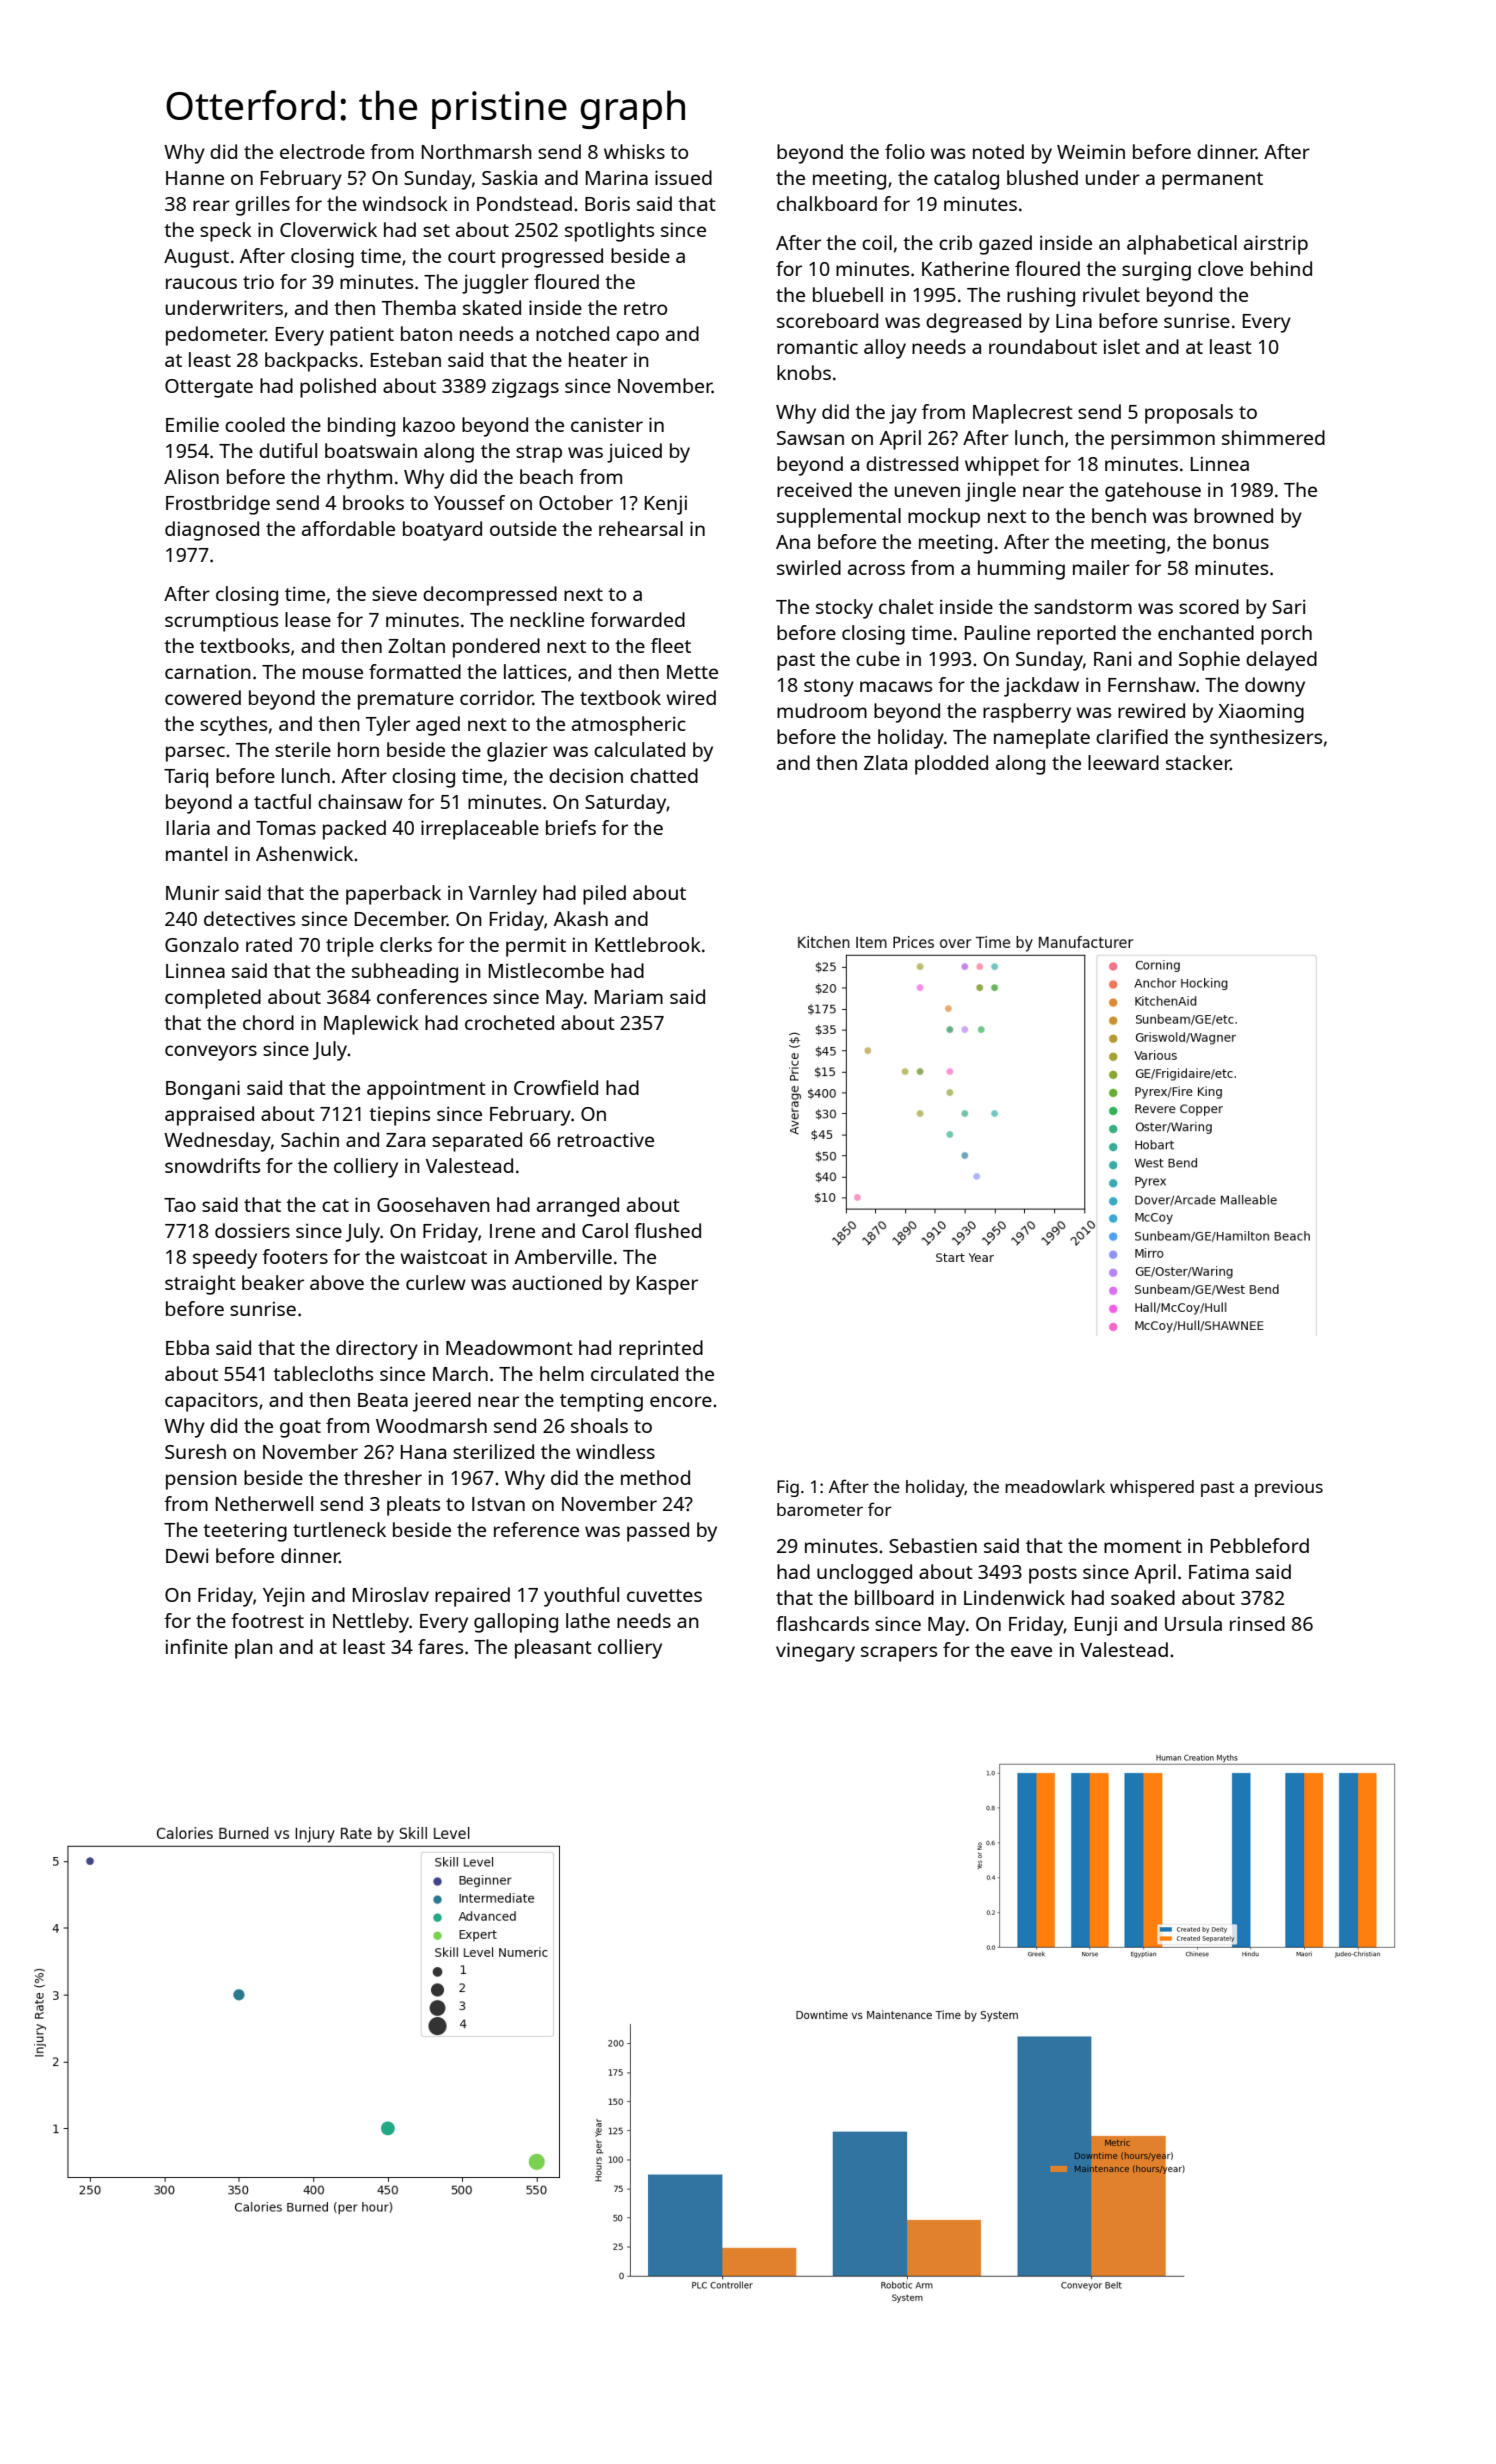 The width and height of the screenshot is (1496, 2464). Describe the element at coordinates (605, 1230) in the screenshot. I see `Carol` at that location.
